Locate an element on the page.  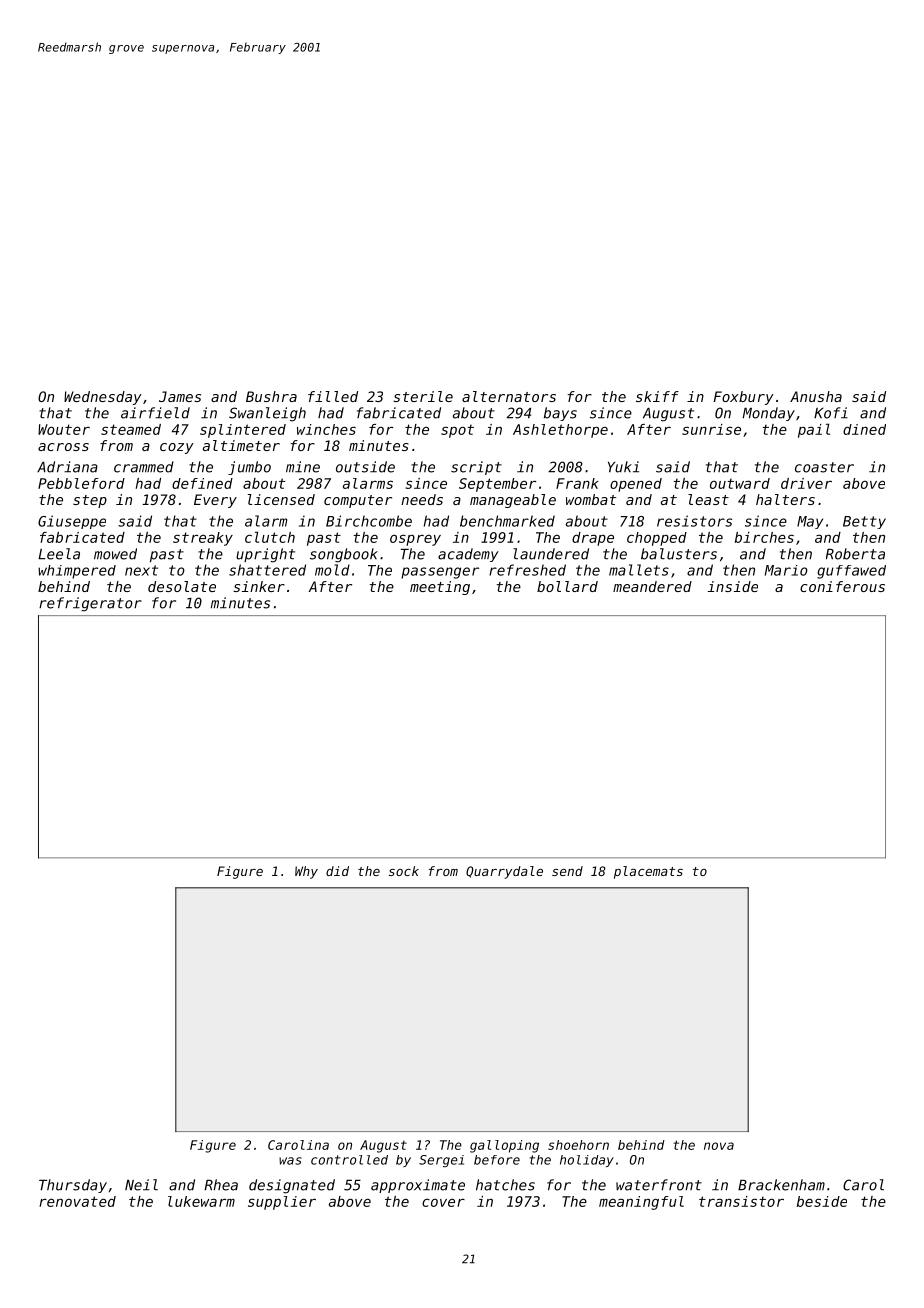
steamed is located at coordinates (131, 429).
